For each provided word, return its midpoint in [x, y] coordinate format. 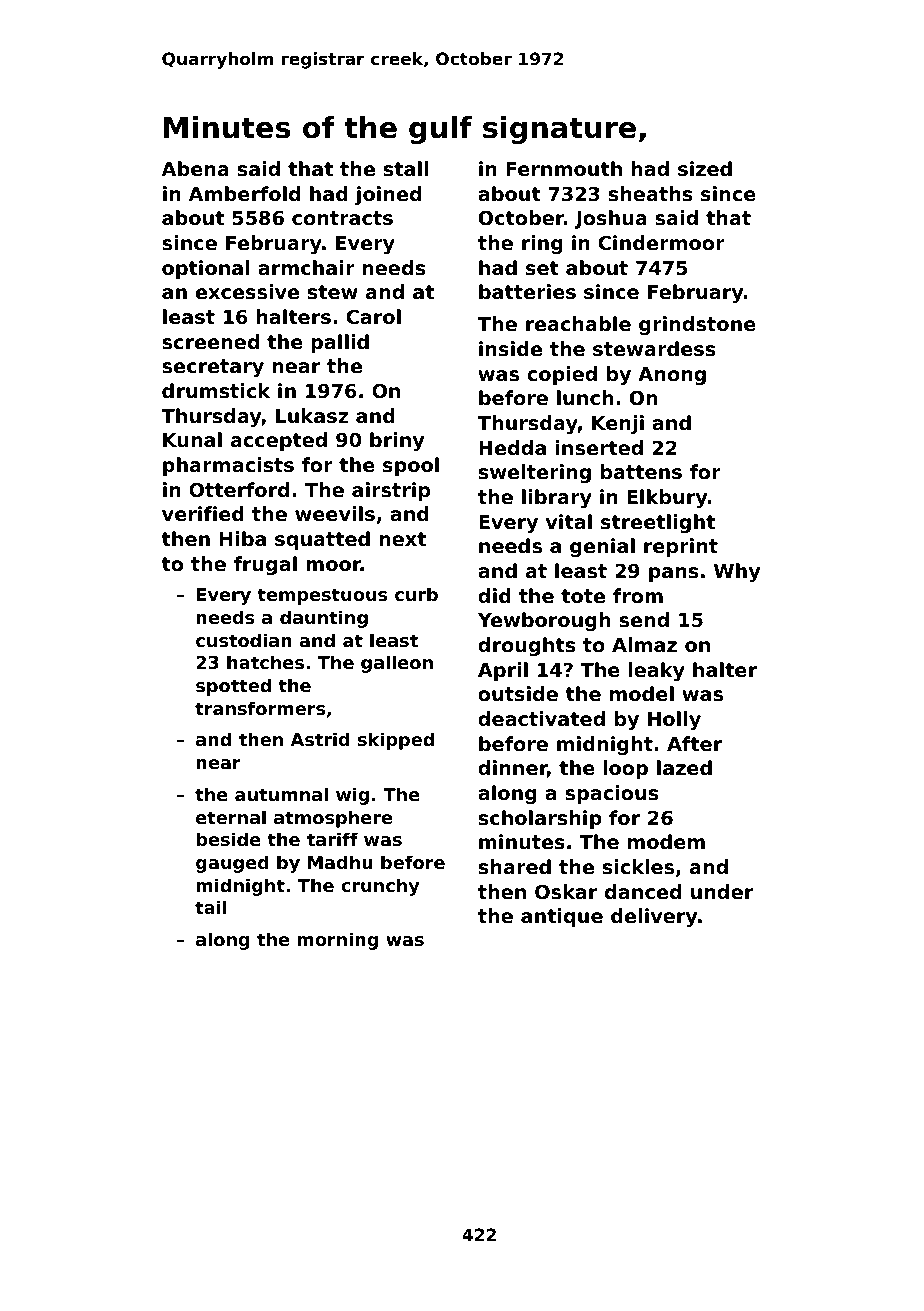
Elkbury [667, 498]
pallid [340, 343]
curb [416, 594]
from [638, 595]
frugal [265, 565]
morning [337, 941]
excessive [247, 291]
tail [211, 907]
